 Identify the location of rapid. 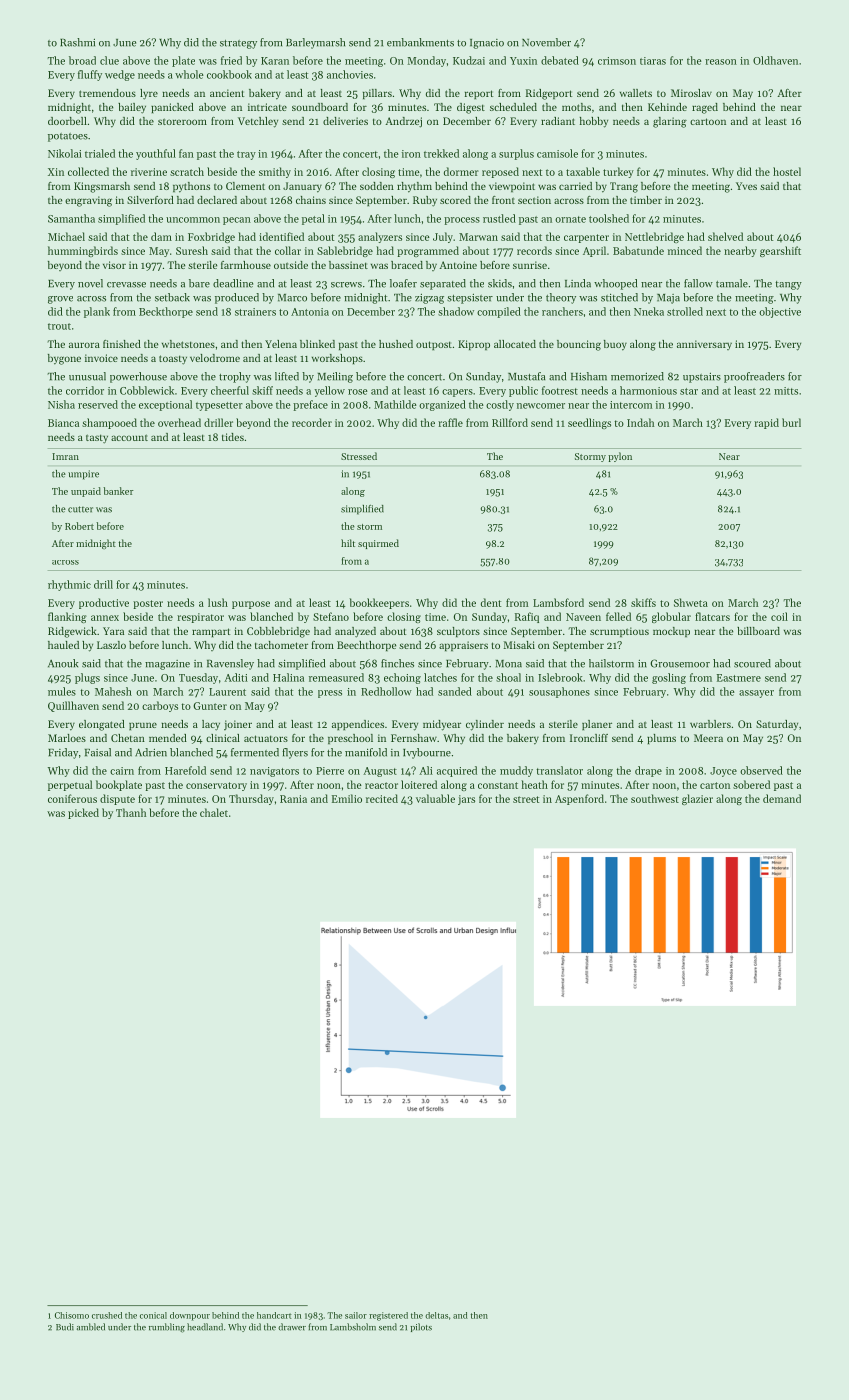
(766, 423).
